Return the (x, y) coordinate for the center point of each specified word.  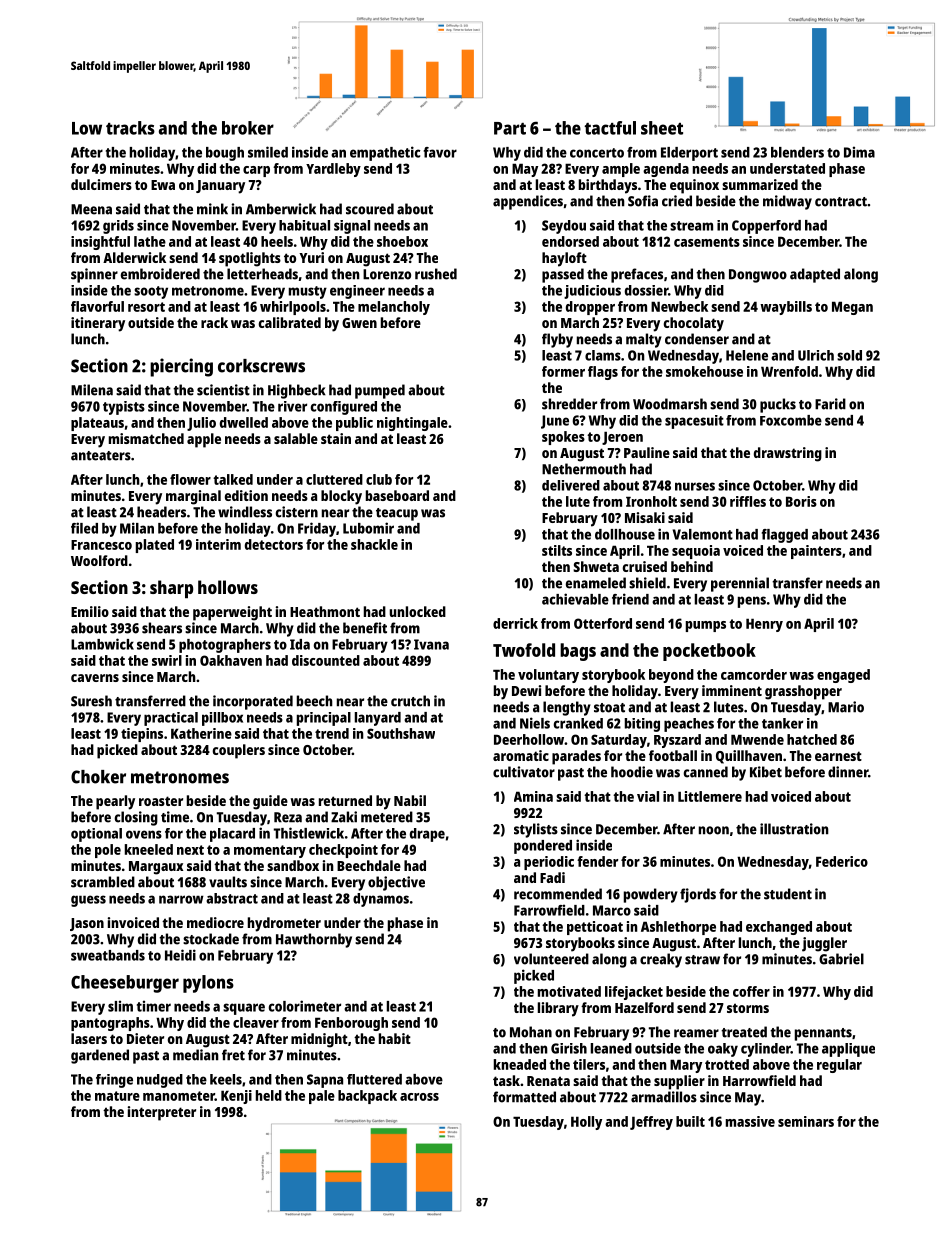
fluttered (374, 1079)
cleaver (256, 1022)
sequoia (696, 552)
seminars (806, 1121)
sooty (151, 292)
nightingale (412, 424)
